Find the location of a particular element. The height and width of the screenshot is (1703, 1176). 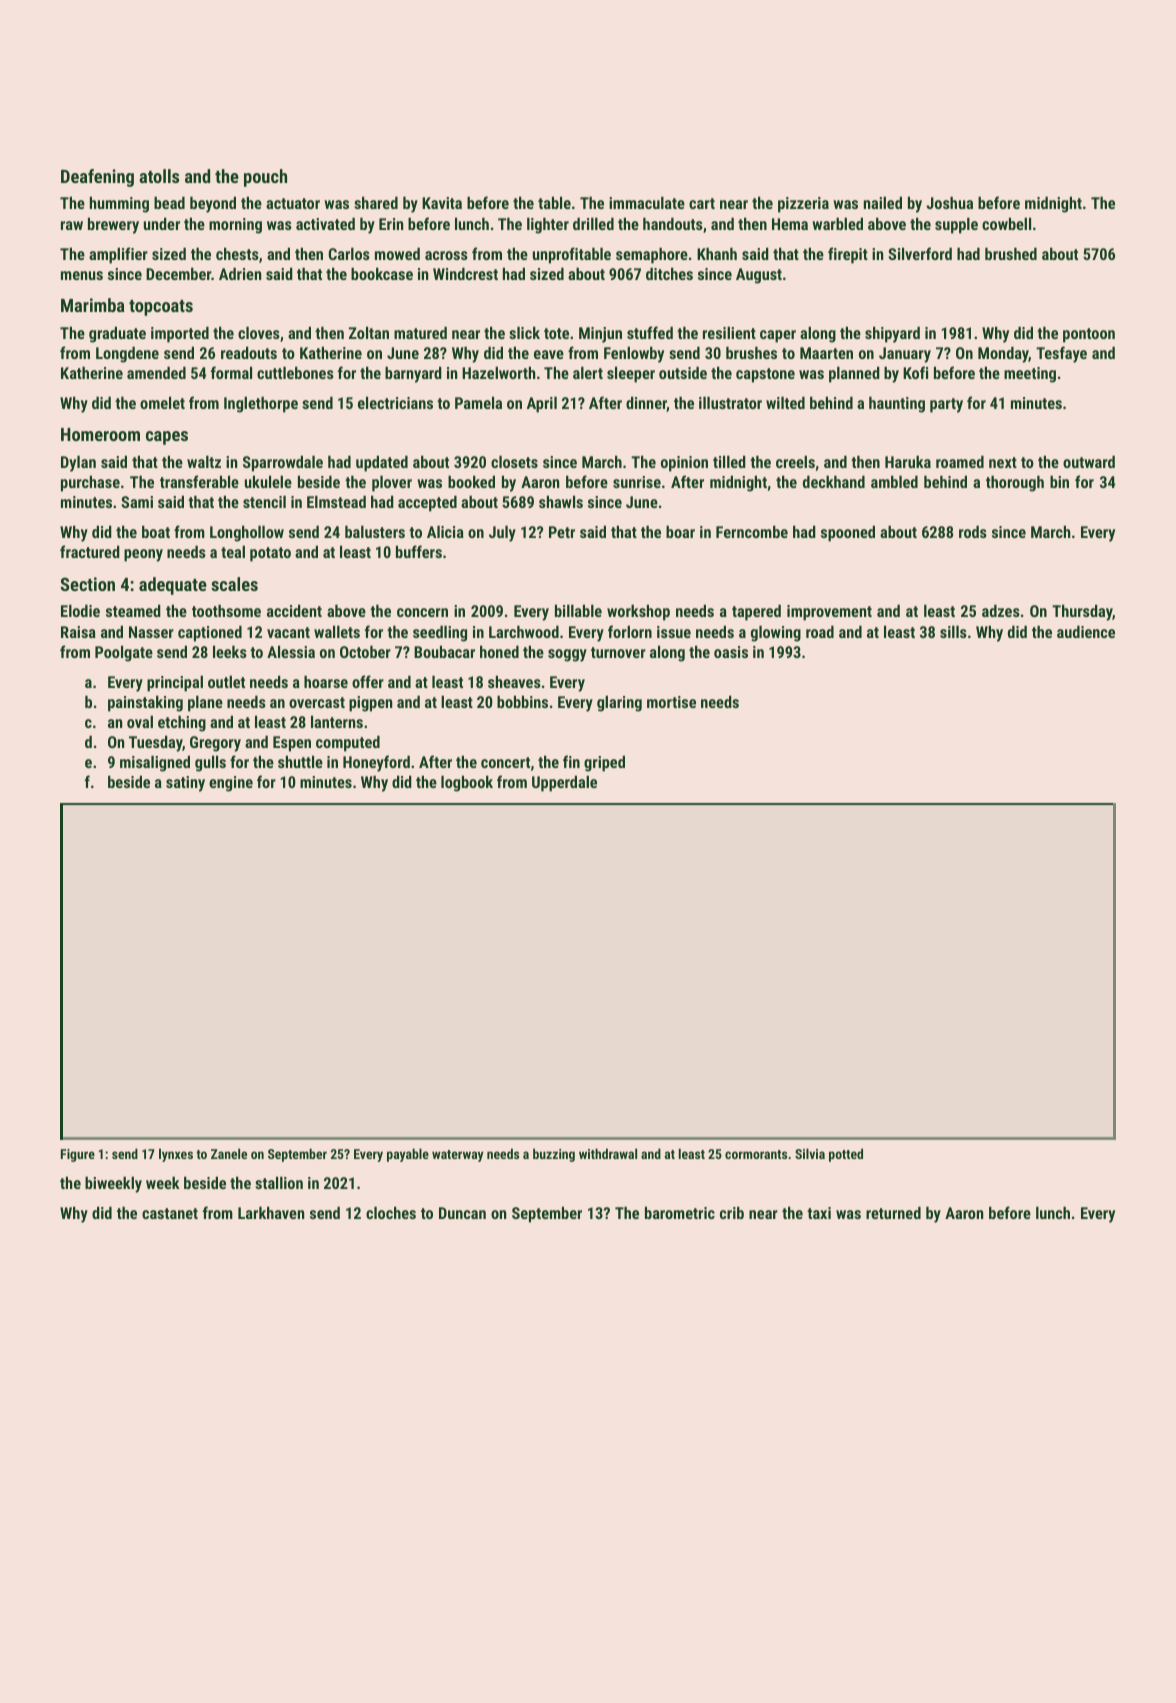

cowbell is located at coordinates (1006, 223).
